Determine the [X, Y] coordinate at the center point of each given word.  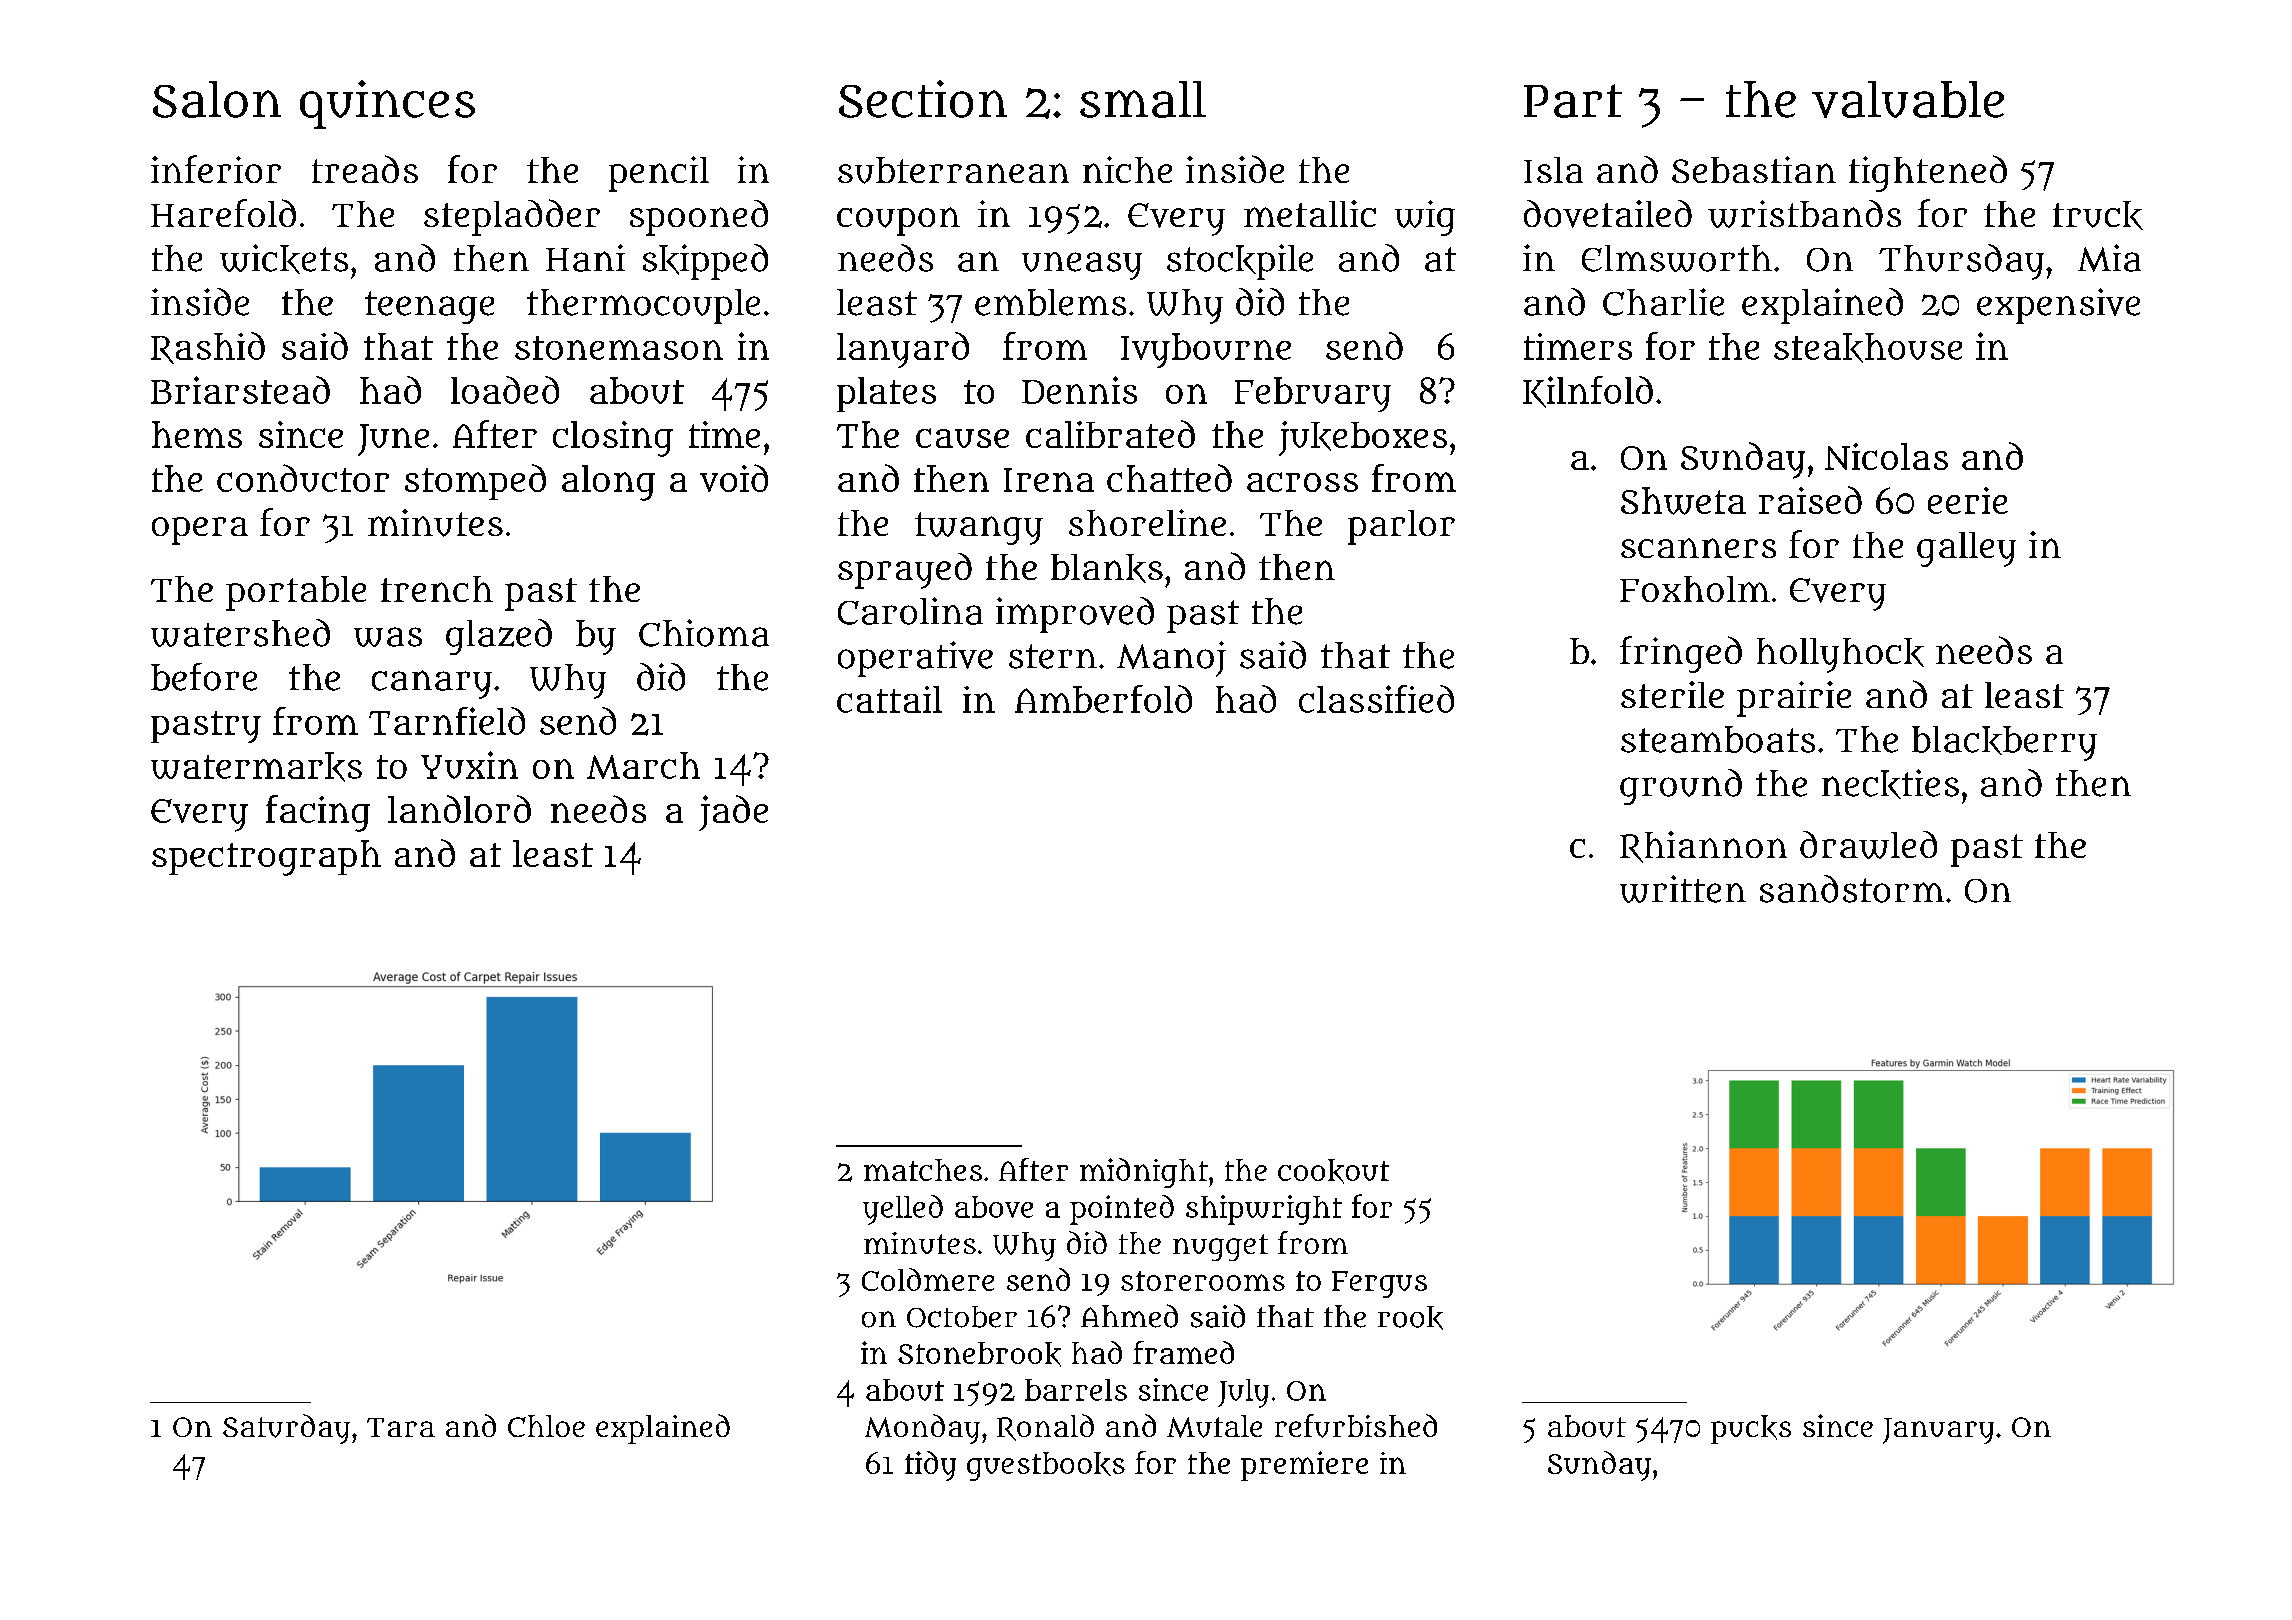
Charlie [1663, 302]
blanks [1107, 568]
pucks [1751, 1429]
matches [923, 1170]
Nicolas [1886, 456]
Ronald [1045, 1427]
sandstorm [1852, 889]
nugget [1220, 1247]
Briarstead [240, 390]
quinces [387, 104]
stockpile [1240, 262]
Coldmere [928, 1279]
